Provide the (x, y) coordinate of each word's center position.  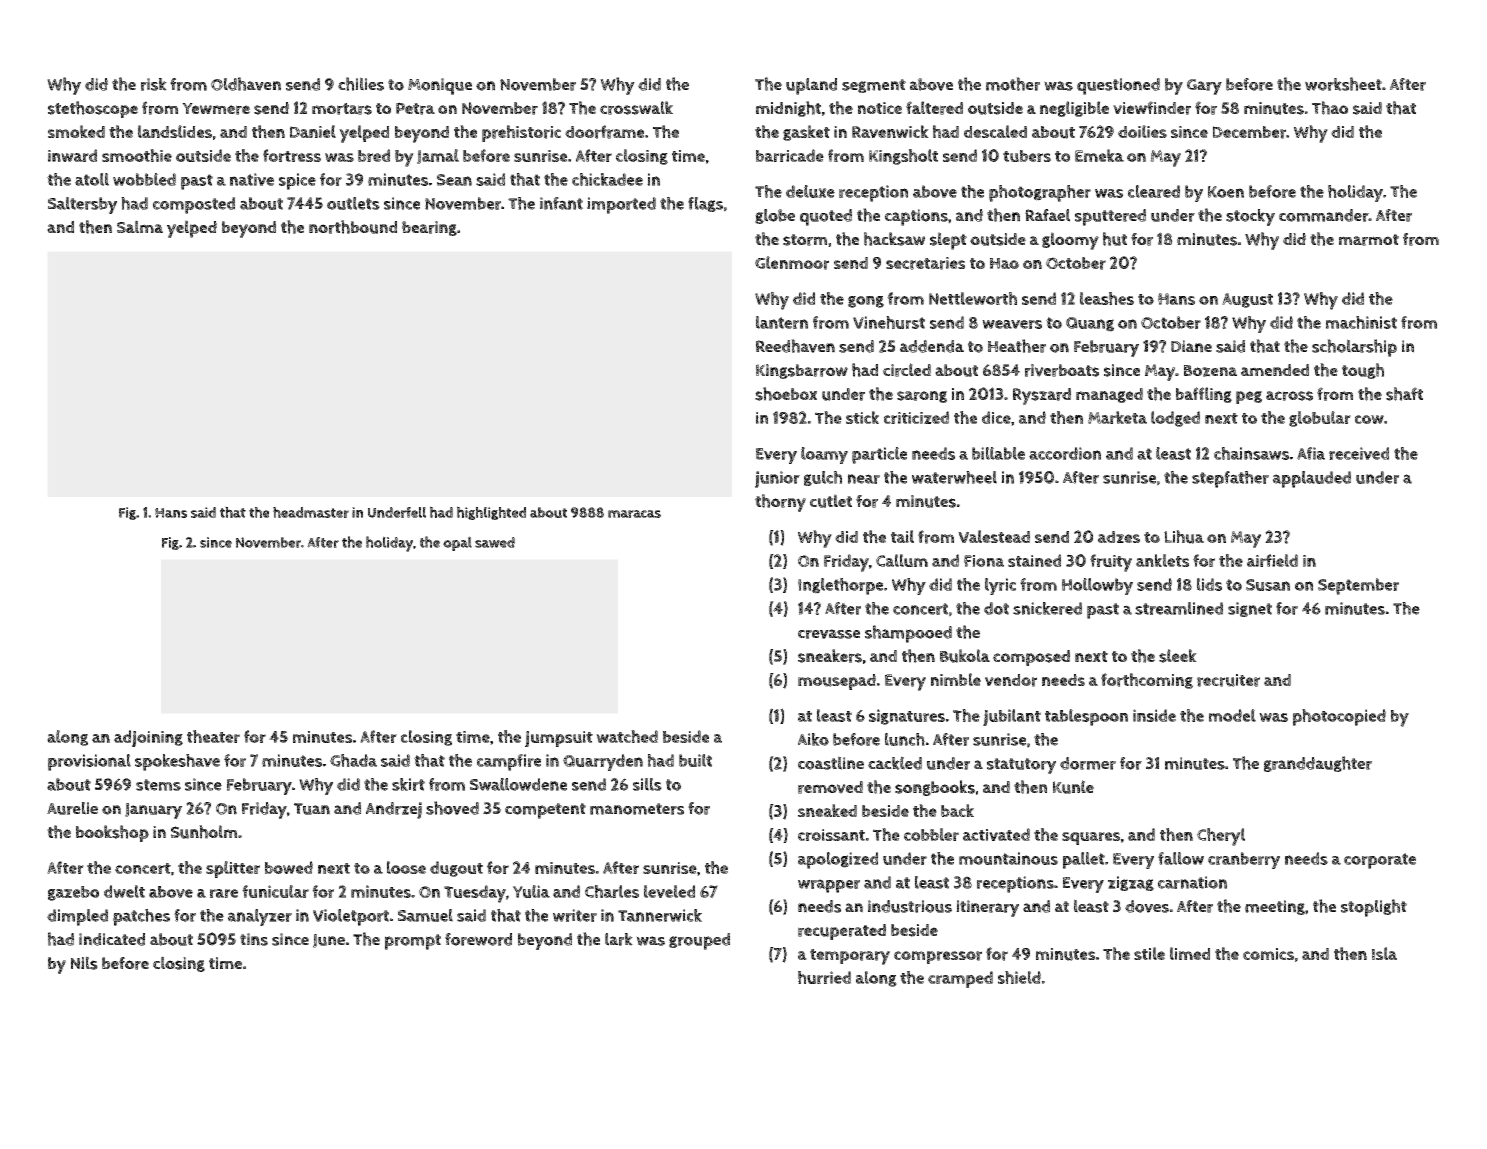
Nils (84, 963)
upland (811, 86)
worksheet (1343, 84)
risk (154, 84)
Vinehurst (889, 322)
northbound (353, 227)
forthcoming (1147, 681)
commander (1324, 215)
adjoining (148, 738)
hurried (824, 977)
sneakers (830, 656)
